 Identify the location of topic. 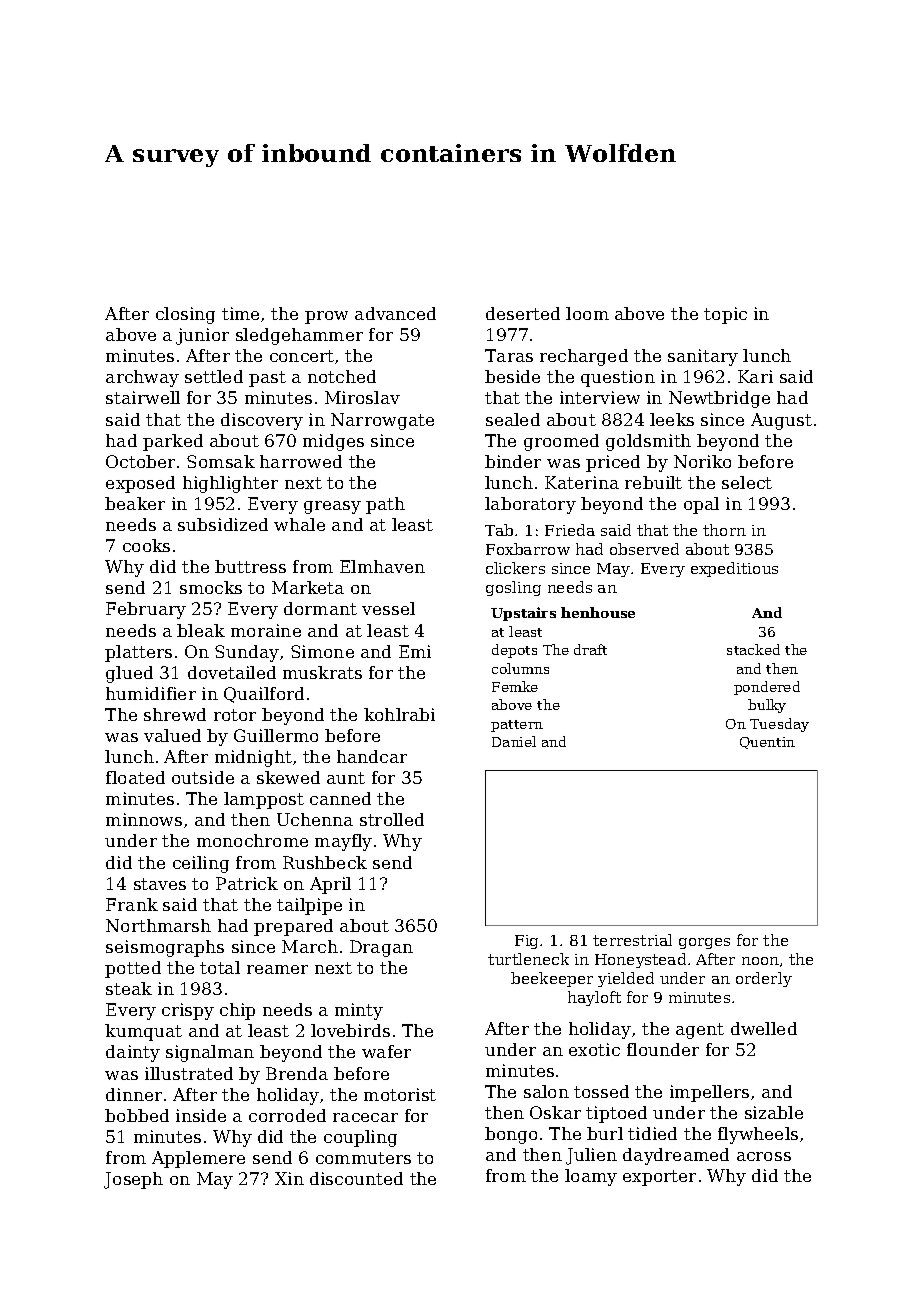
(725, 315).
